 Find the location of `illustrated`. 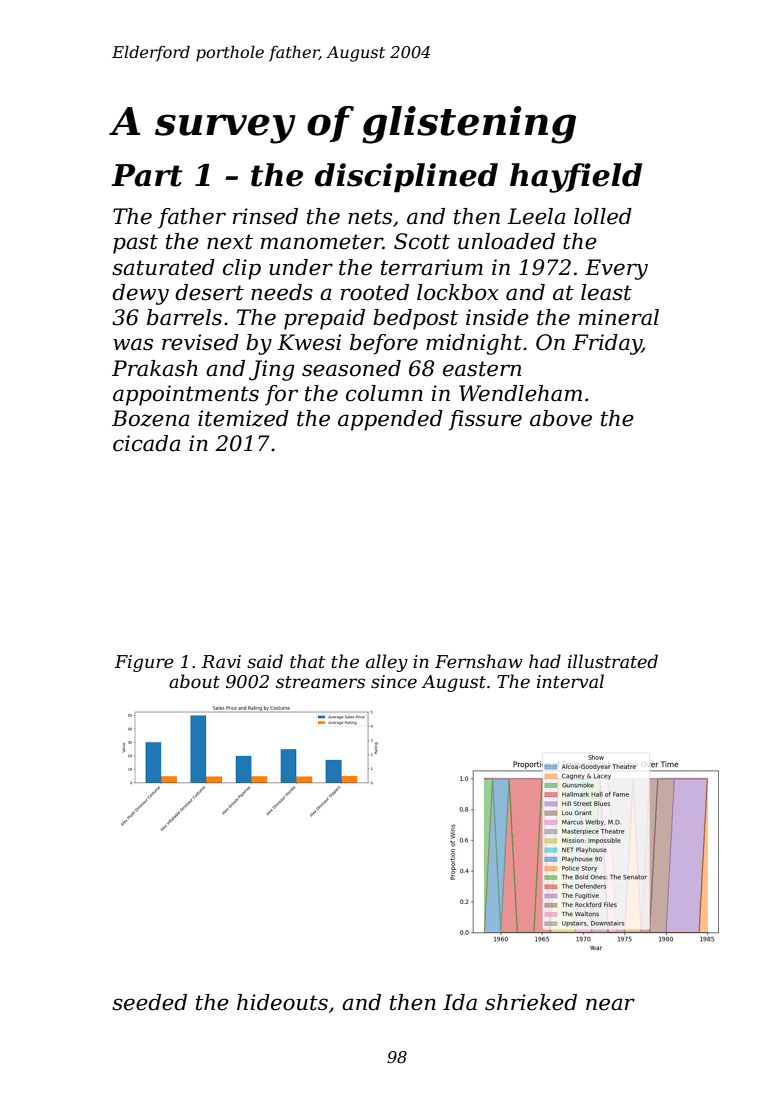

illustrated is located at coordinates (613, 661).
